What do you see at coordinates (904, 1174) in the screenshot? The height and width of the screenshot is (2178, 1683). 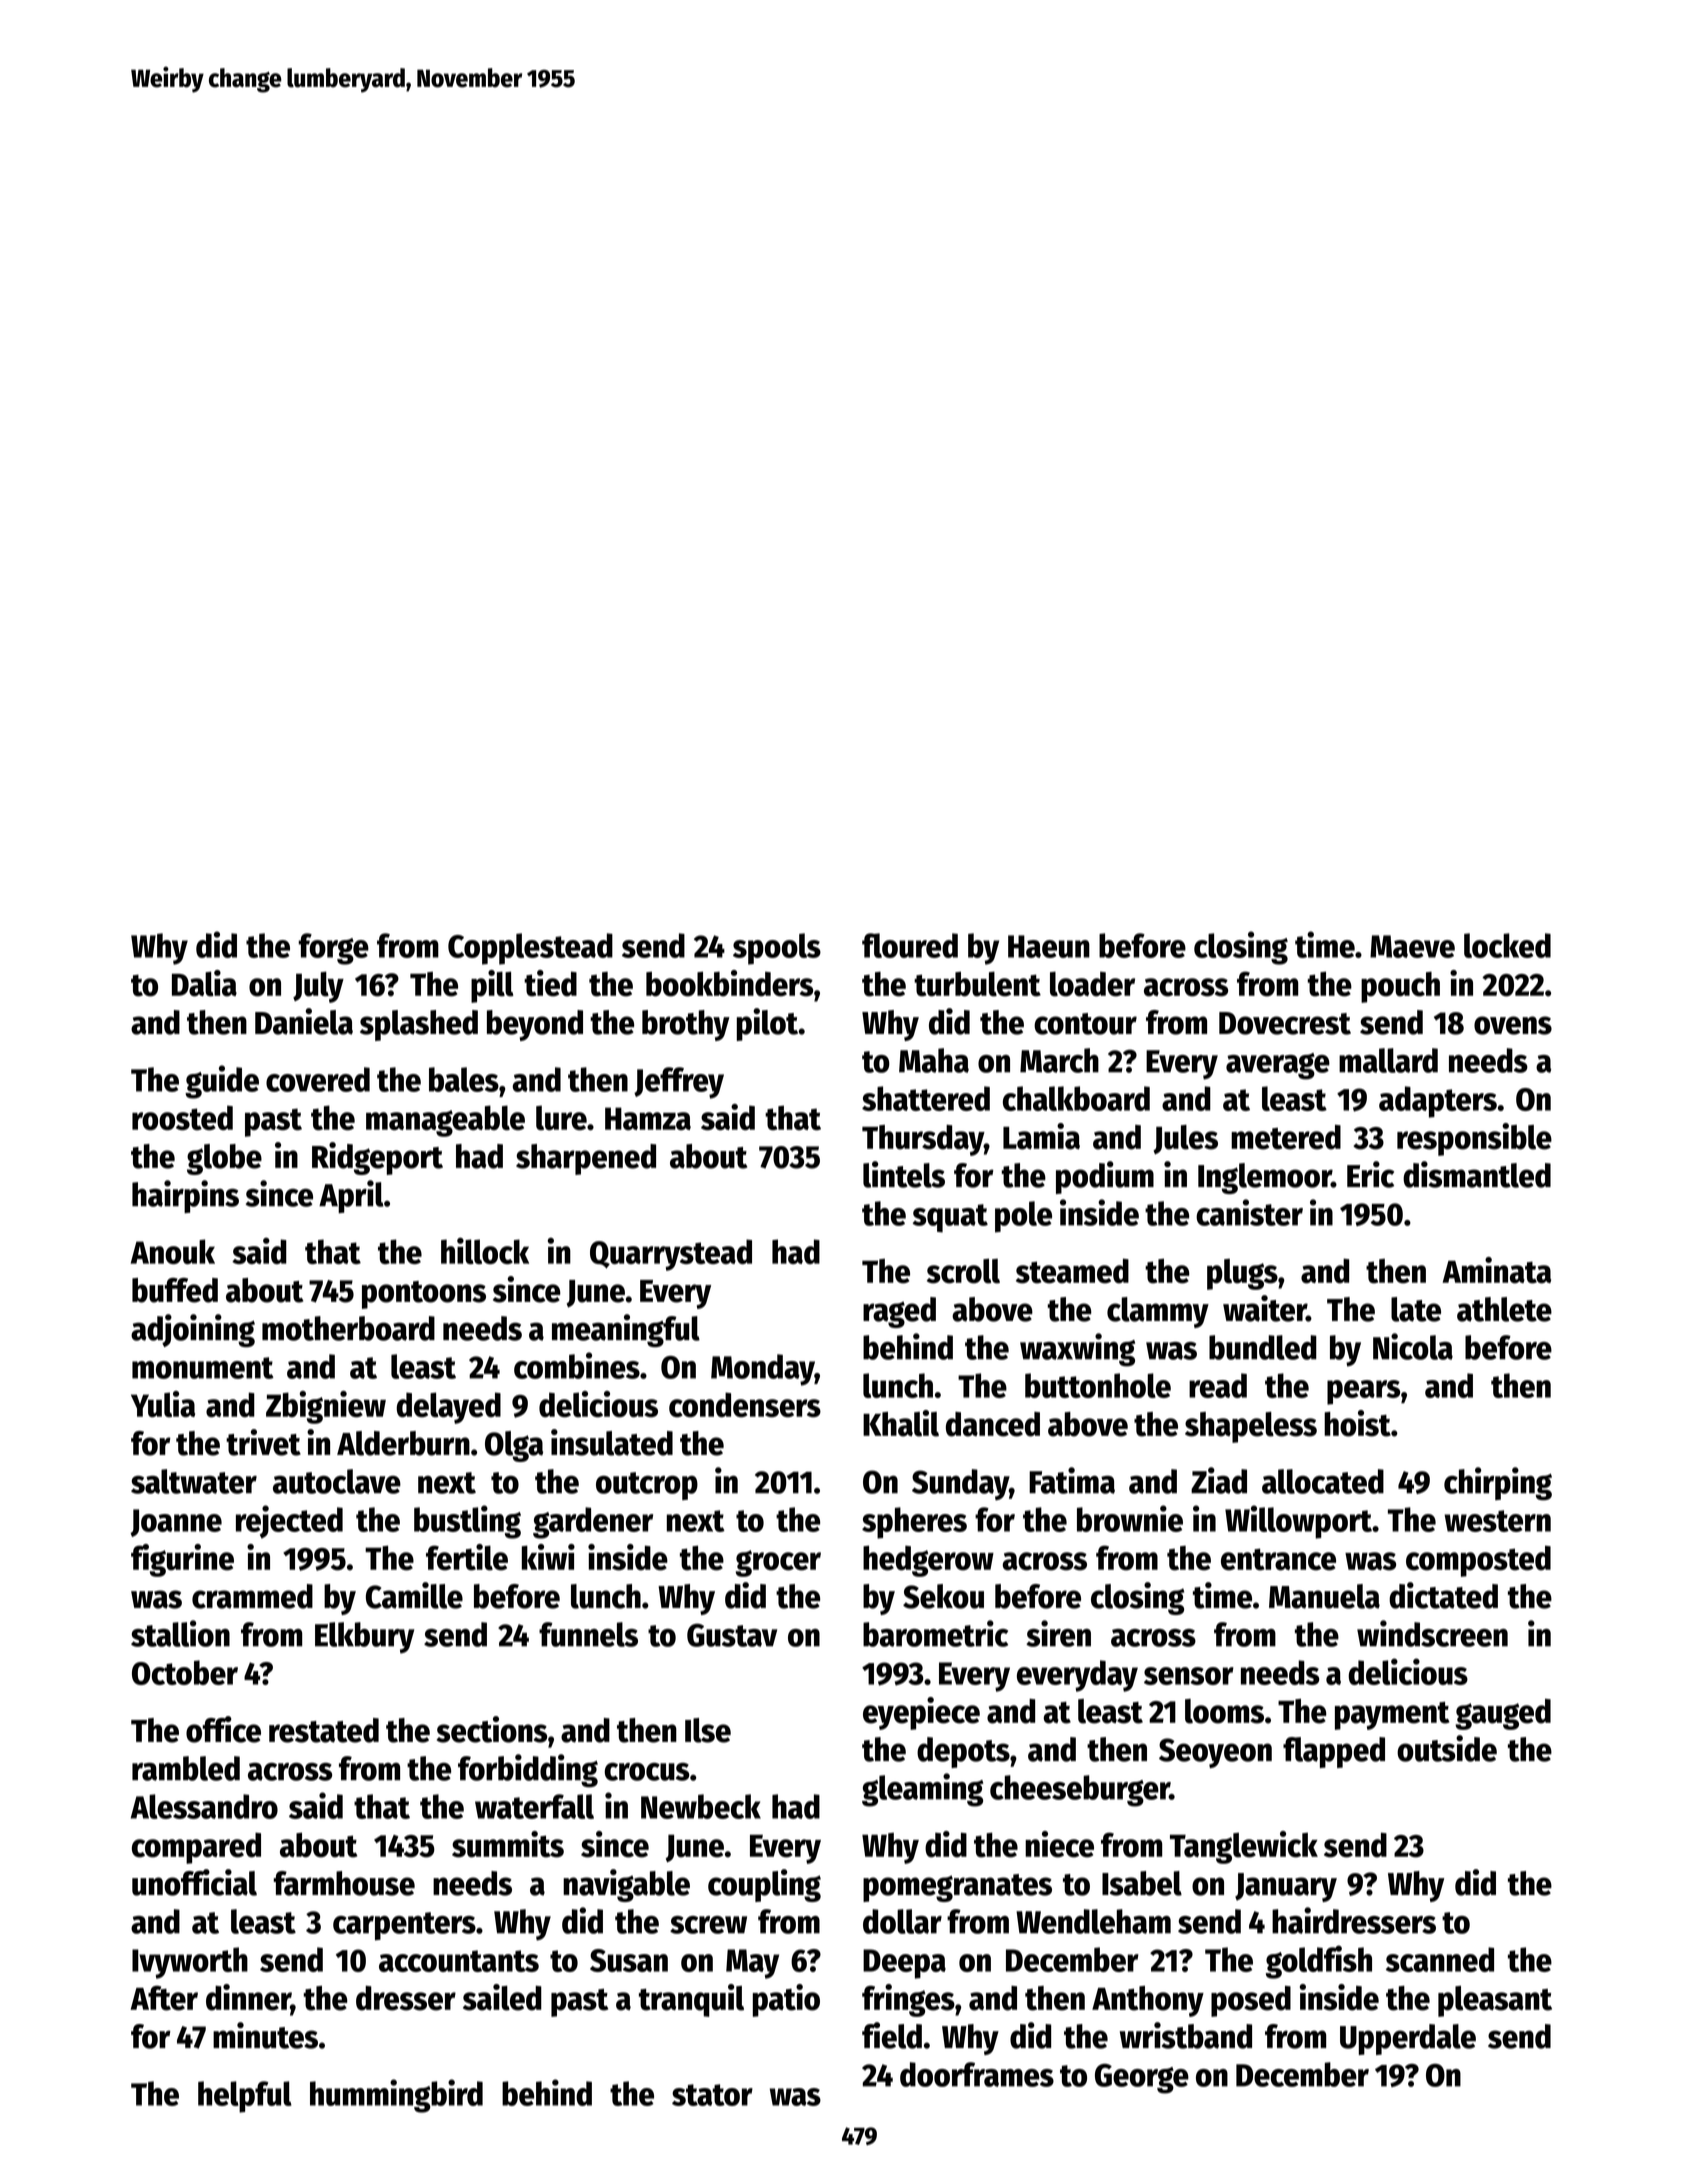 I see `lintels` at bounding box center [904, 1174].
